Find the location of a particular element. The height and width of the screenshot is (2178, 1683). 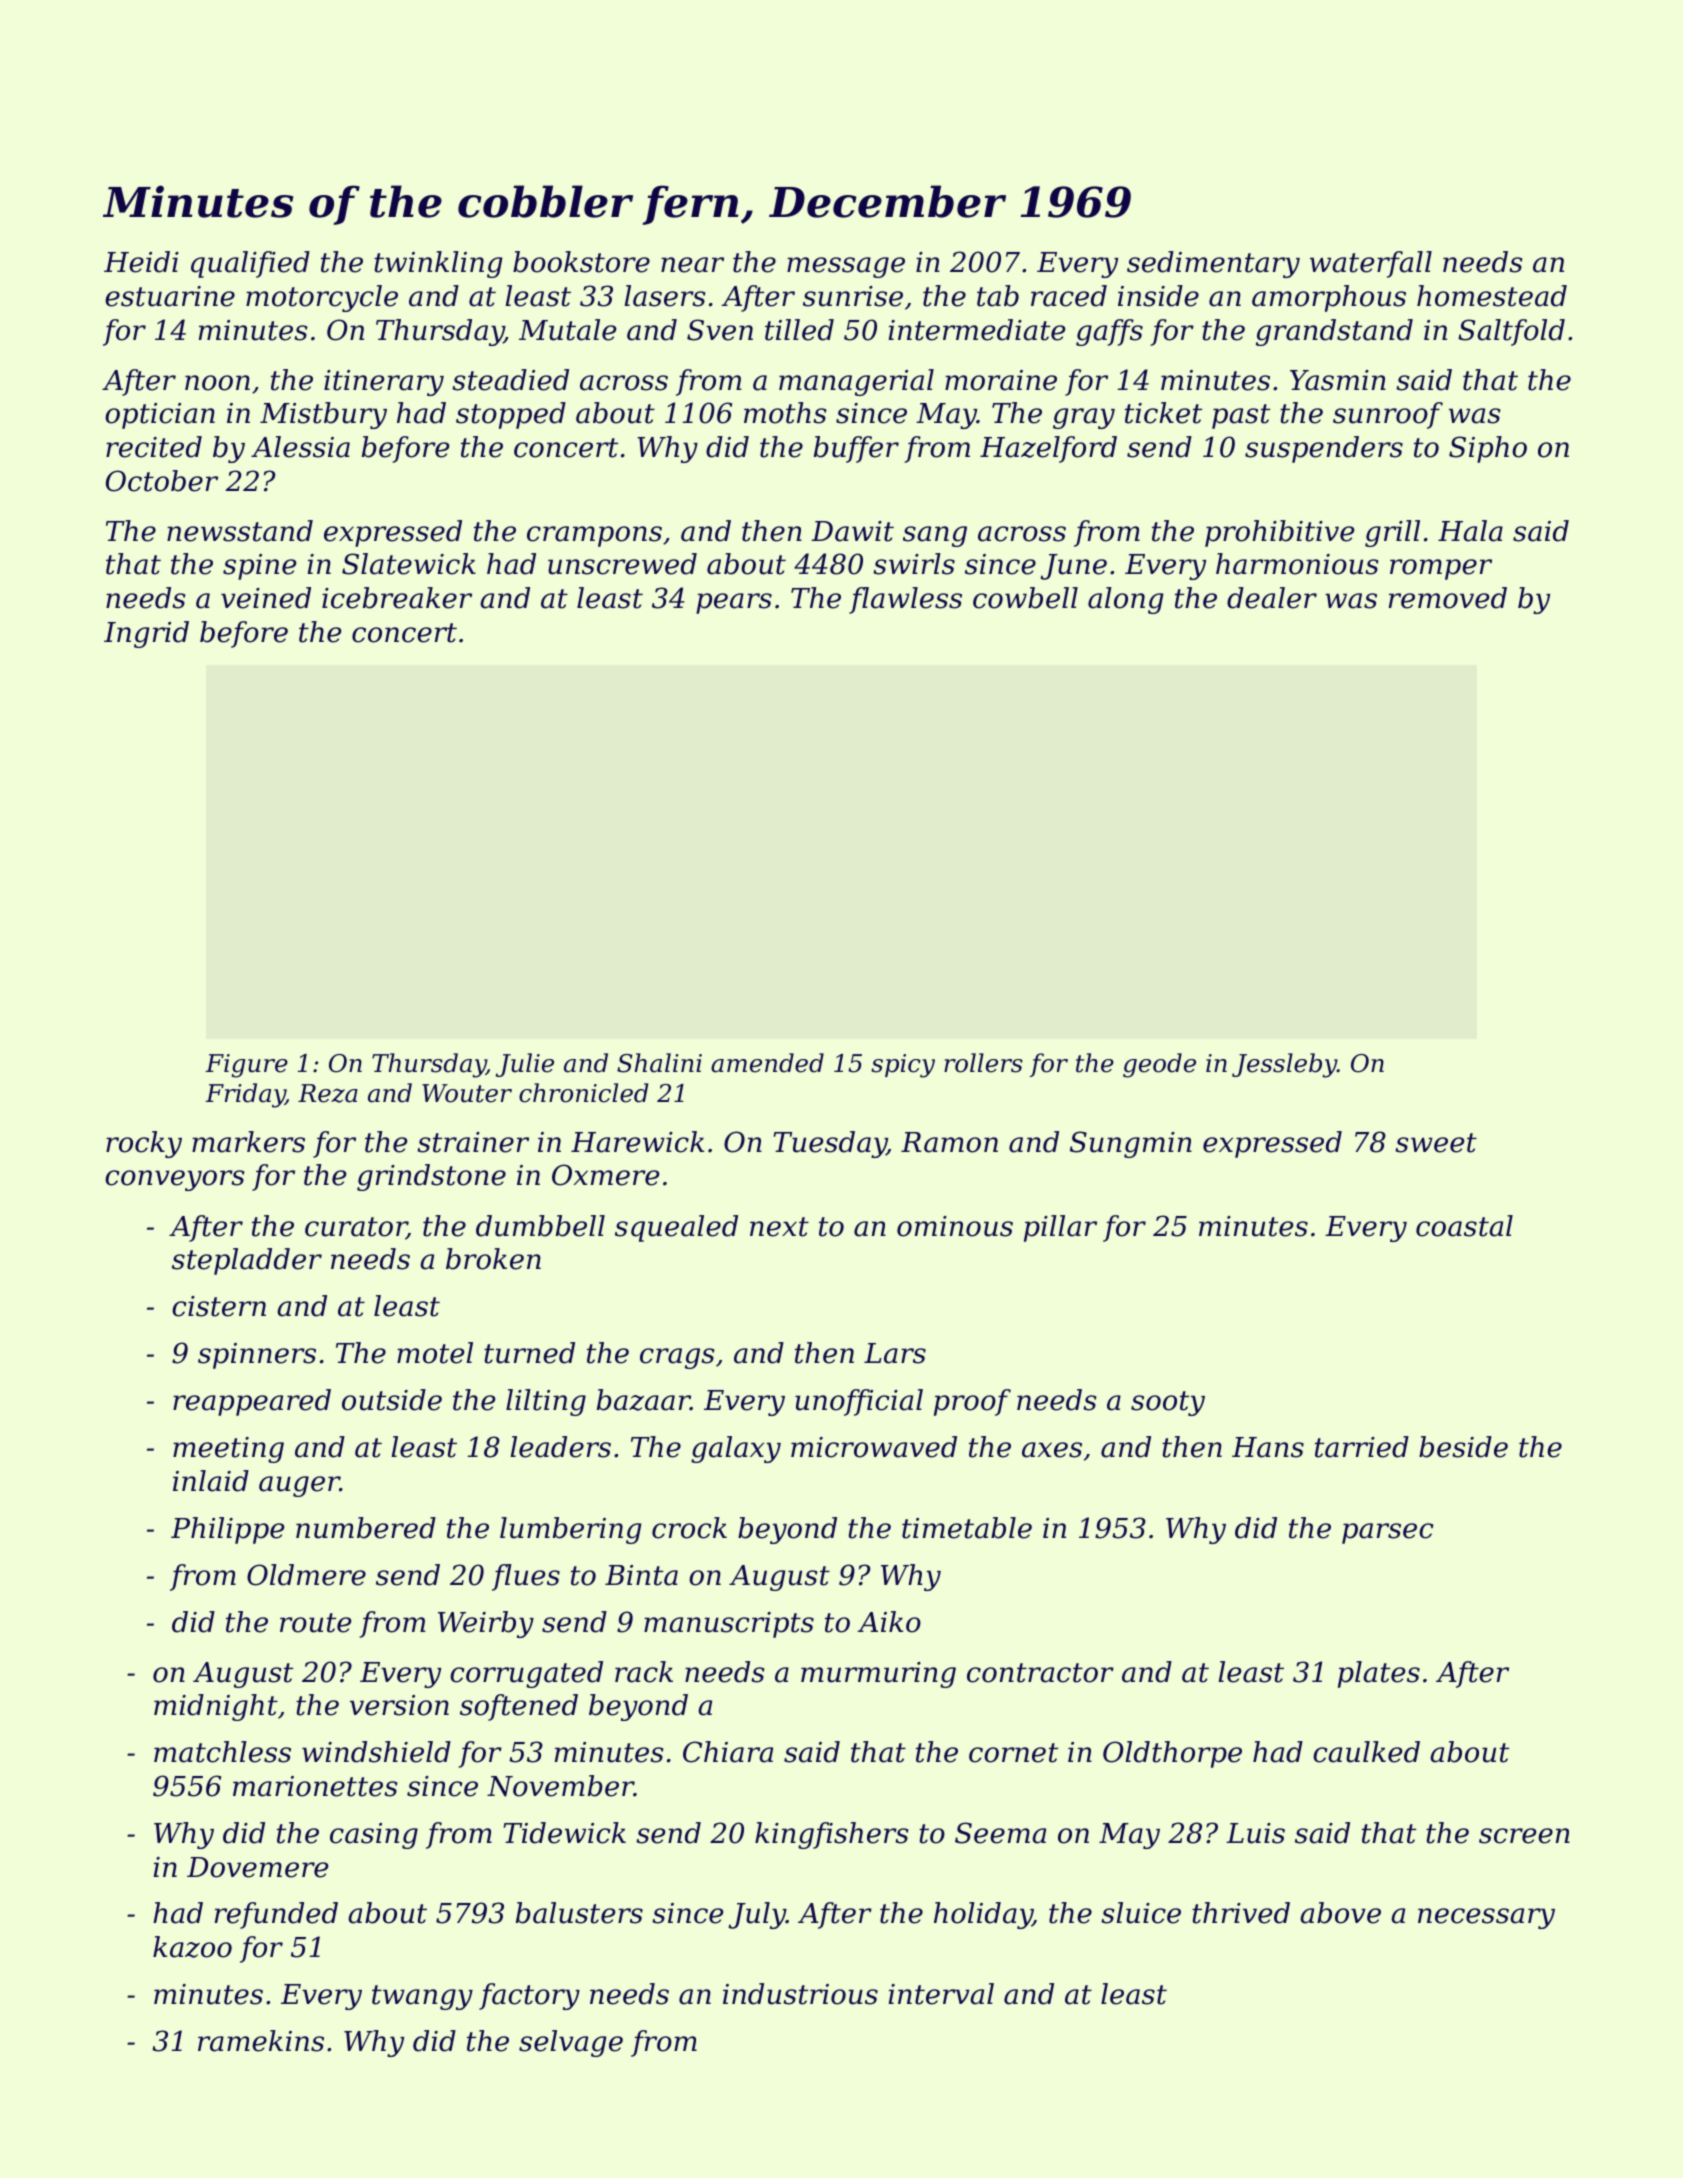

noon is located at coordinates (217, 383).
